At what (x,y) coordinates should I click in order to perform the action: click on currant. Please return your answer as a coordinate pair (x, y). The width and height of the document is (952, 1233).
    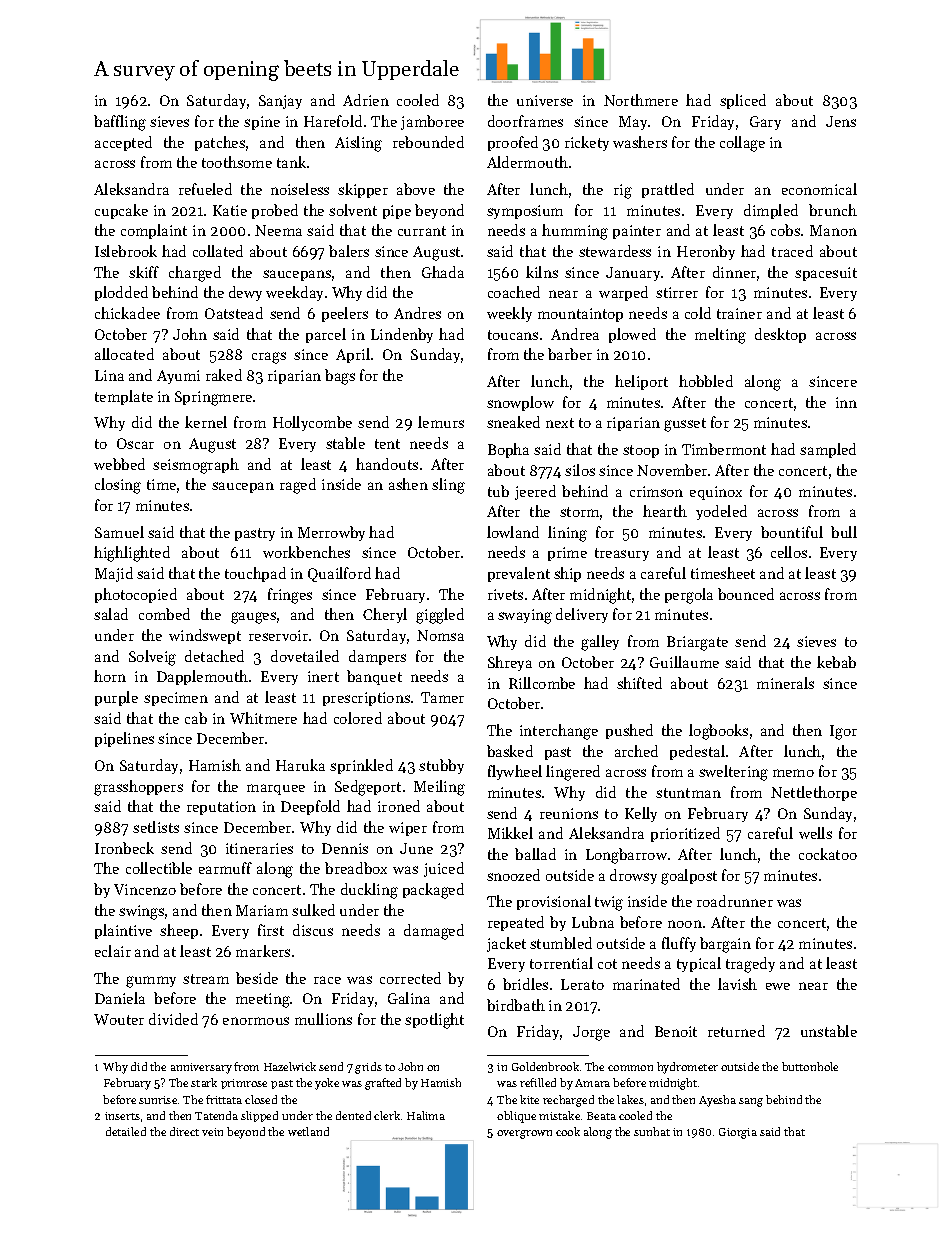
    Looking at the image, I should click on (422, 231).
